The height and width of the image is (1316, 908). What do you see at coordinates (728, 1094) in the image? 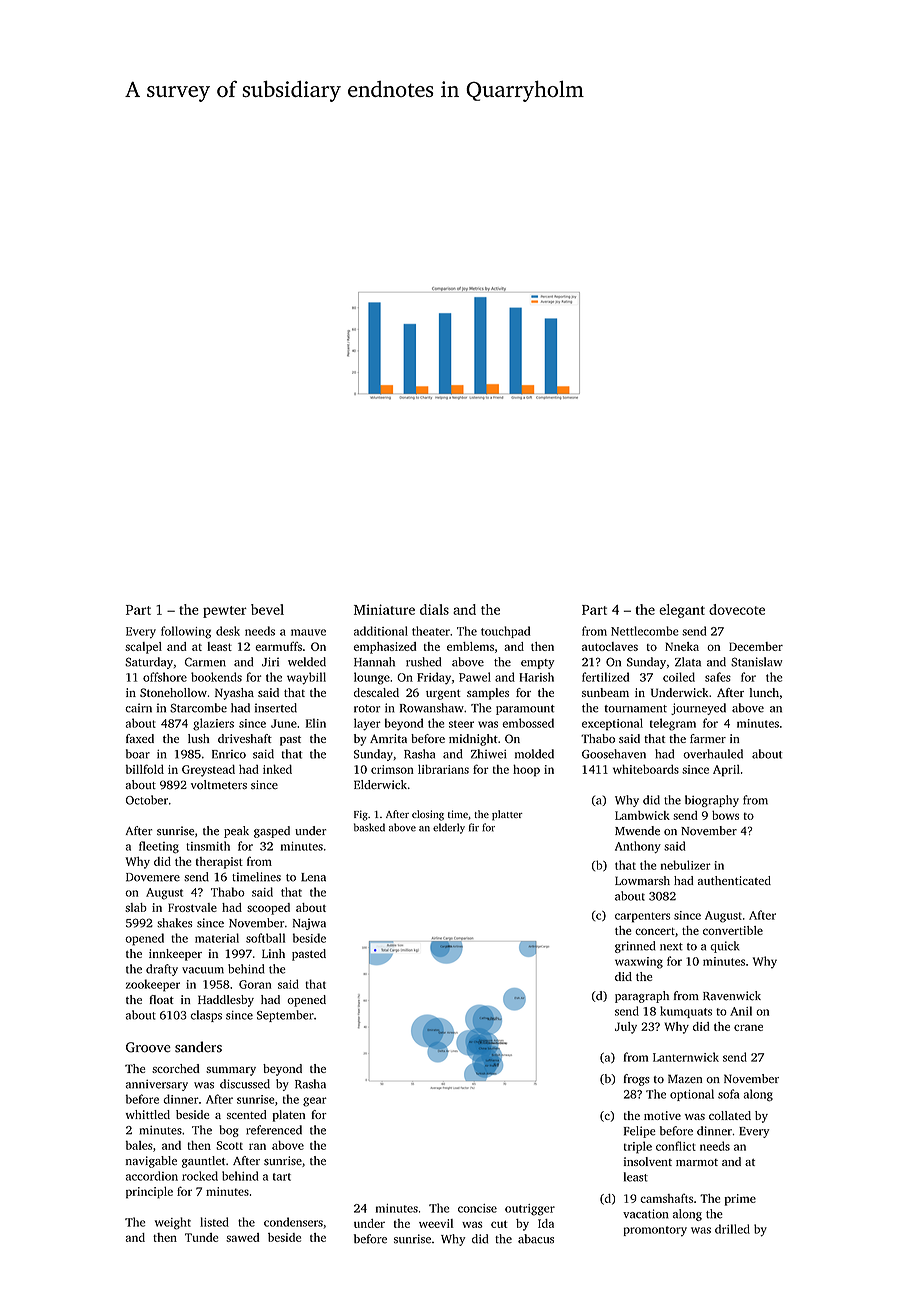
I see `sofa` at bounding box center [728, 1094].
